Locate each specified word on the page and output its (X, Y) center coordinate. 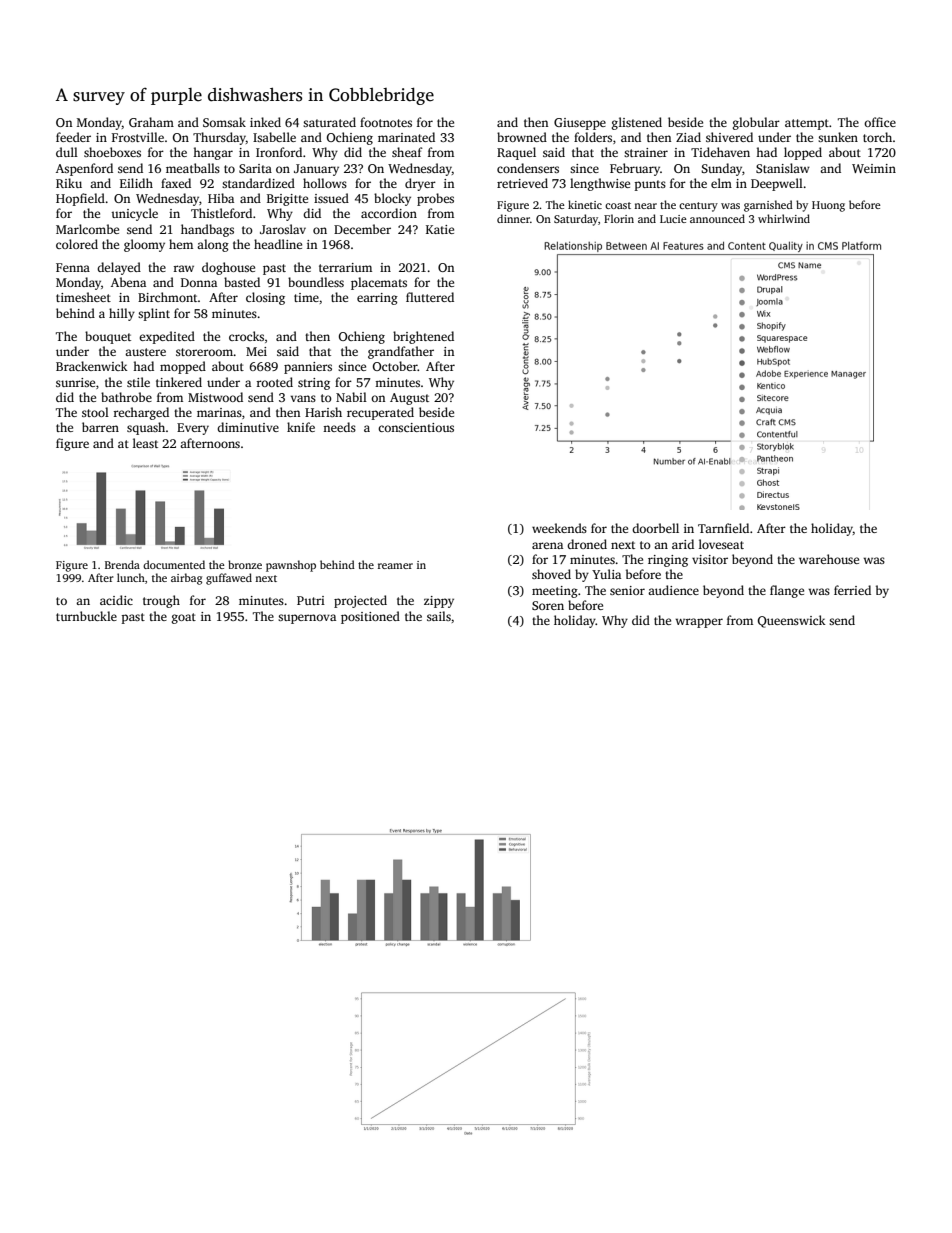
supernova (307, 619)
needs (339, 427)
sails (439, 616)
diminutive (248, 427)
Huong (828, 206)
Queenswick (792, 621)
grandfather (401, 352)
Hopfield (80, 199)
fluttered (430, 297)
